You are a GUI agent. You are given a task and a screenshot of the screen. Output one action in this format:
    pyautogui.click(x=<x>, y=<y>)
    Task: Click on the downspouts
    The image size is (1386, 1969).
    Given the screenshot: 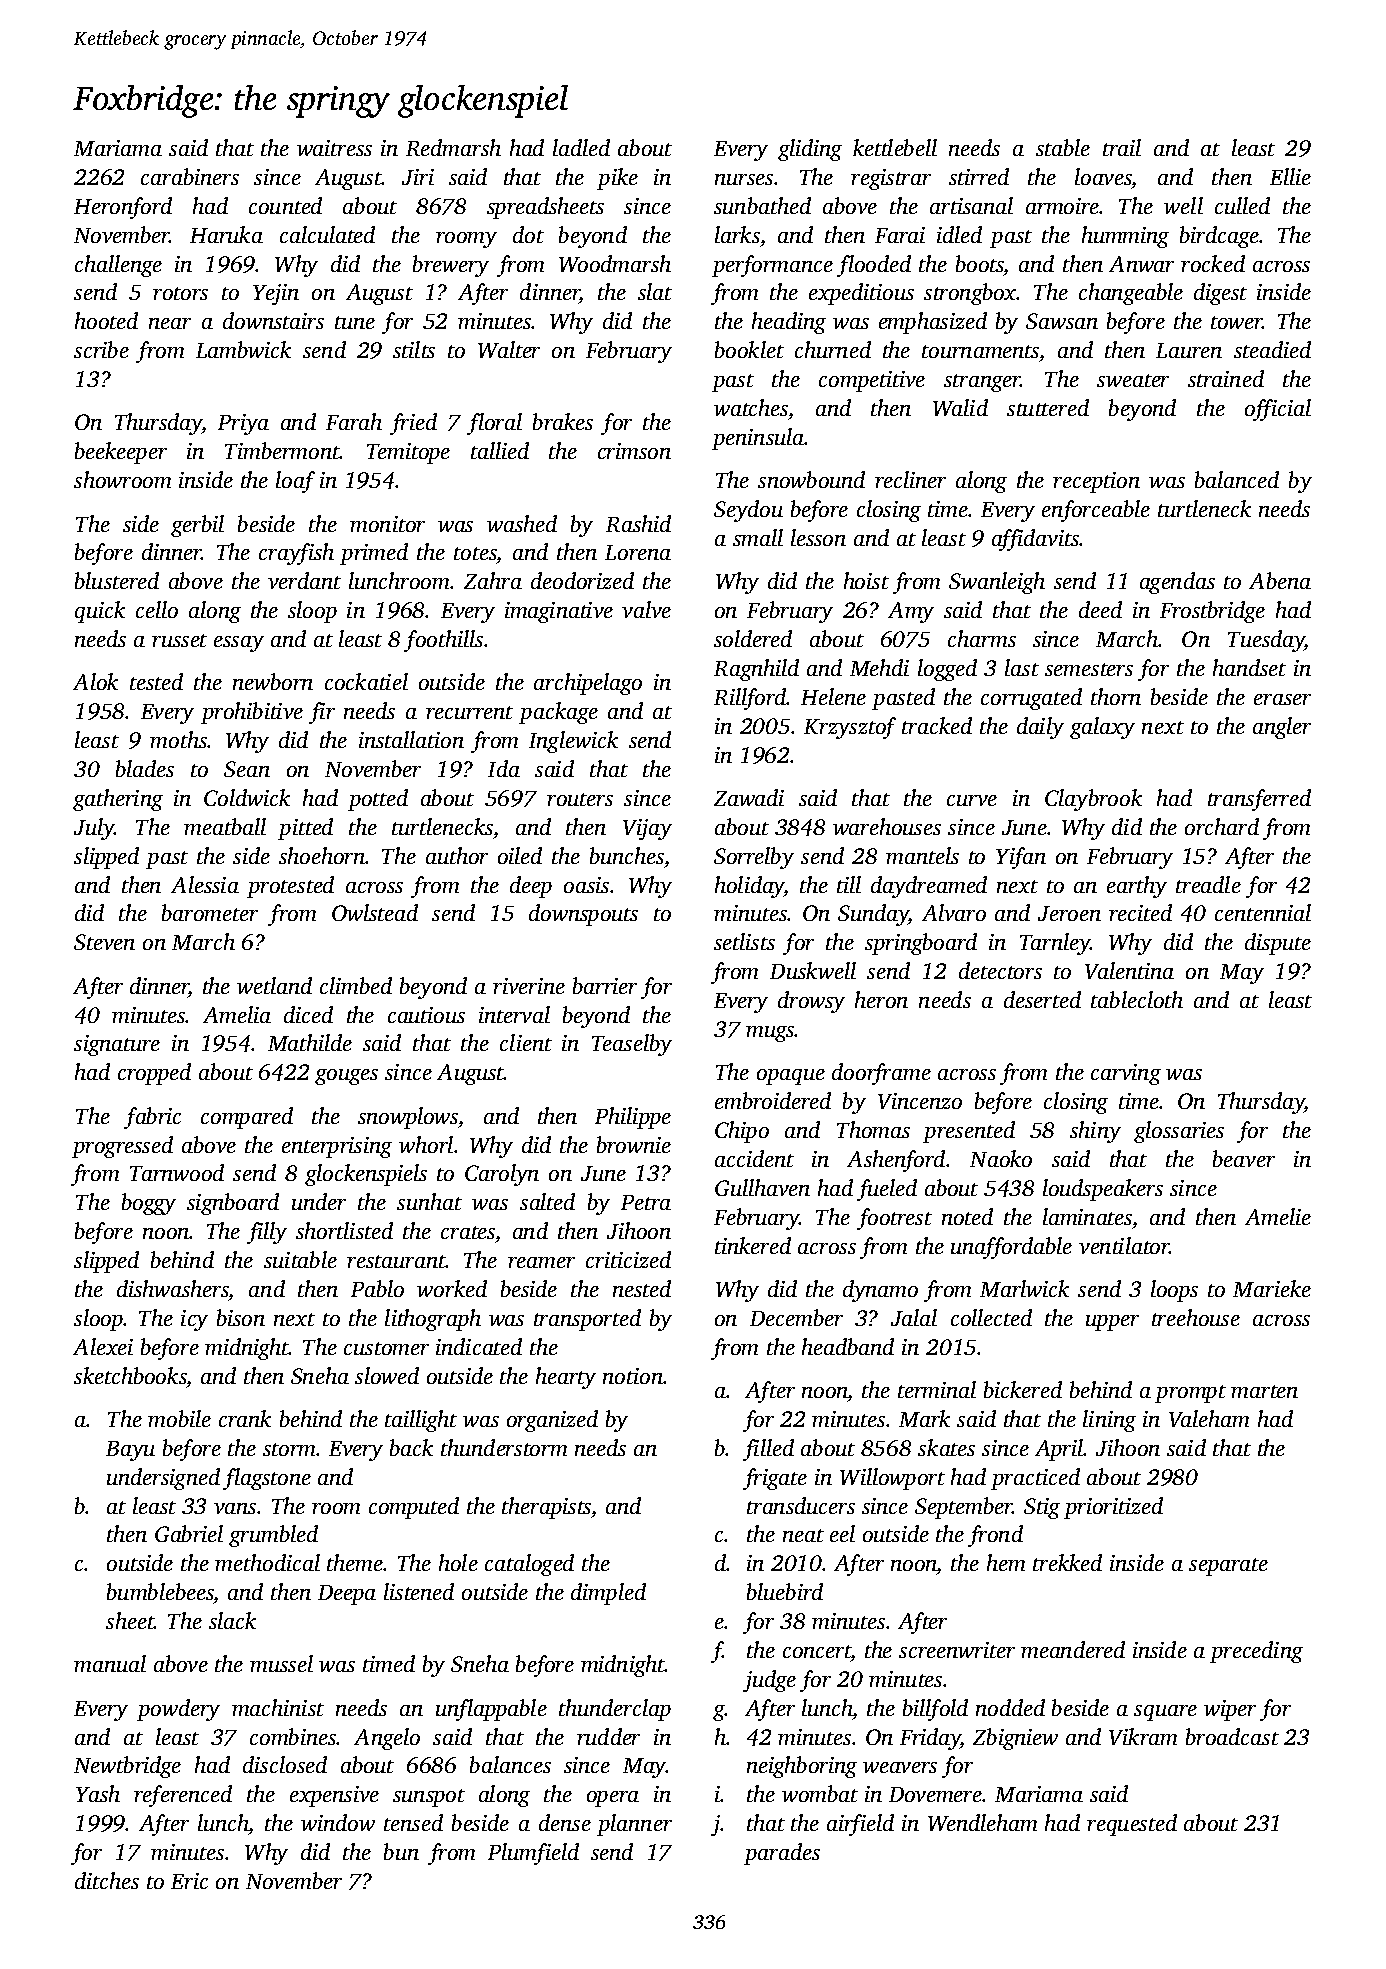 What is the action you would take?
    pyautogui.click(x=583, y=915)
